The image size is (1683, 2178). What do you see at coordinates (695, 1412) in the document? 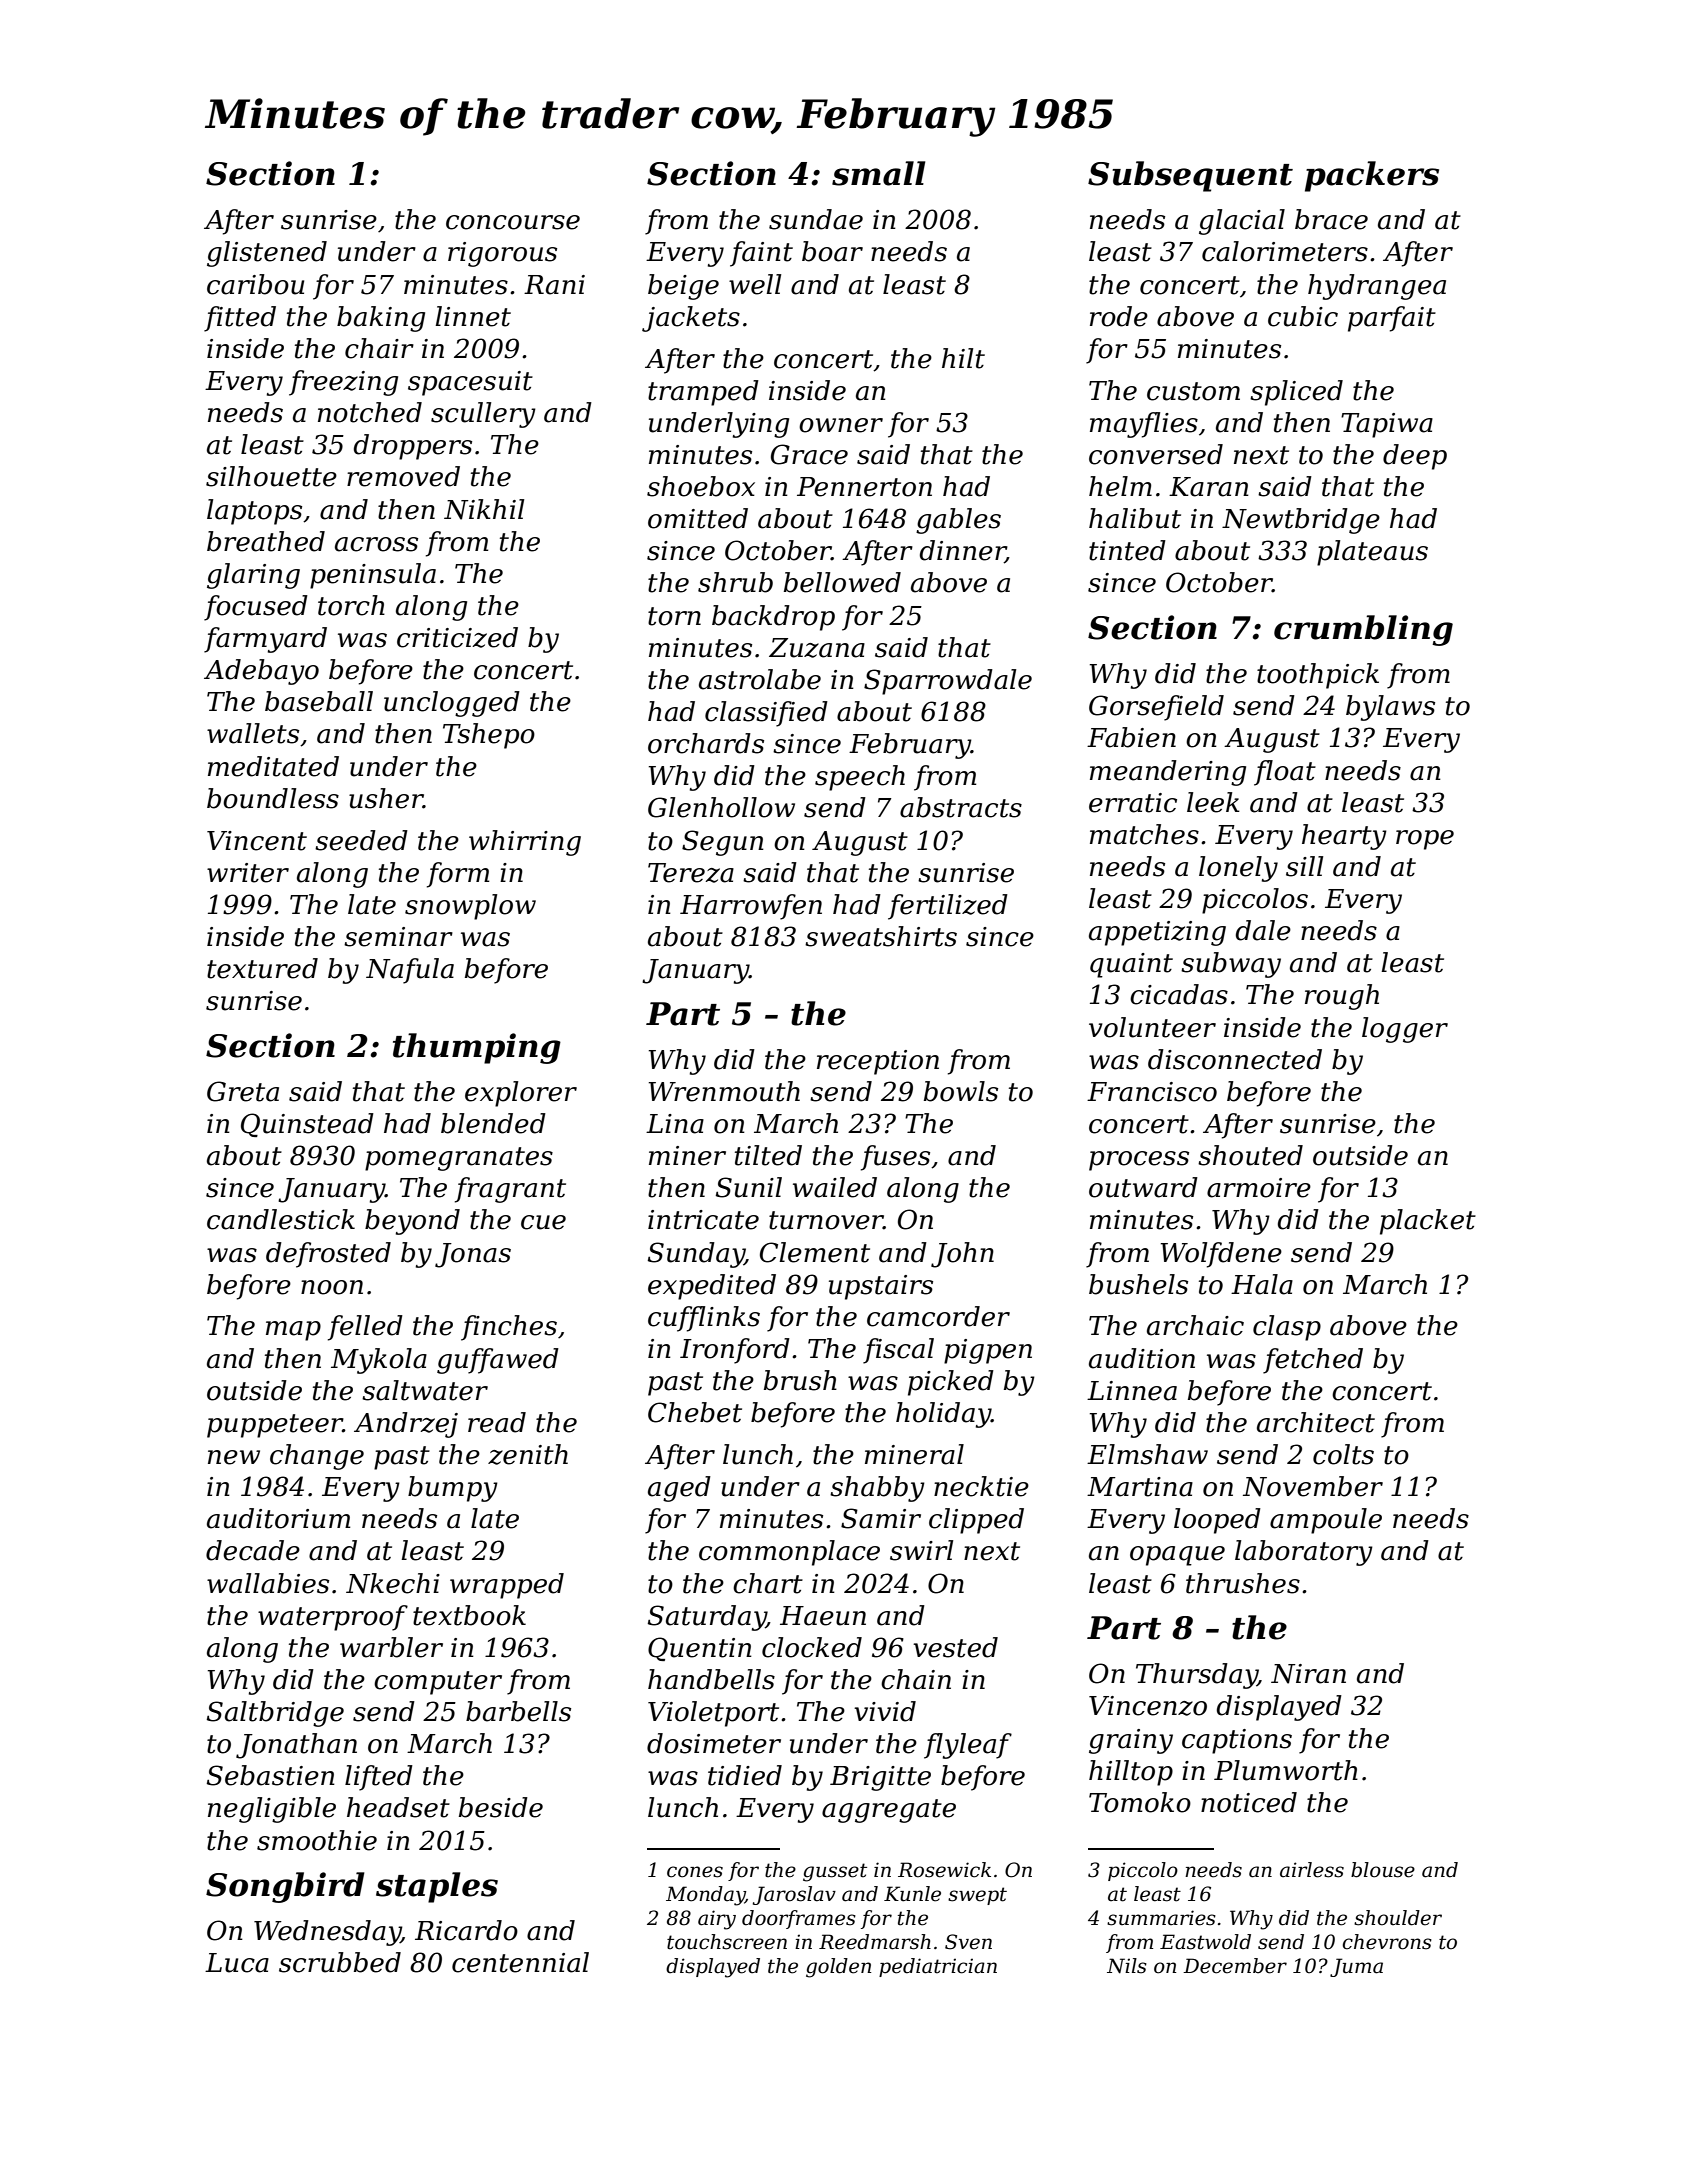
I see `Chebet` at bounding box center [695, 1412].
